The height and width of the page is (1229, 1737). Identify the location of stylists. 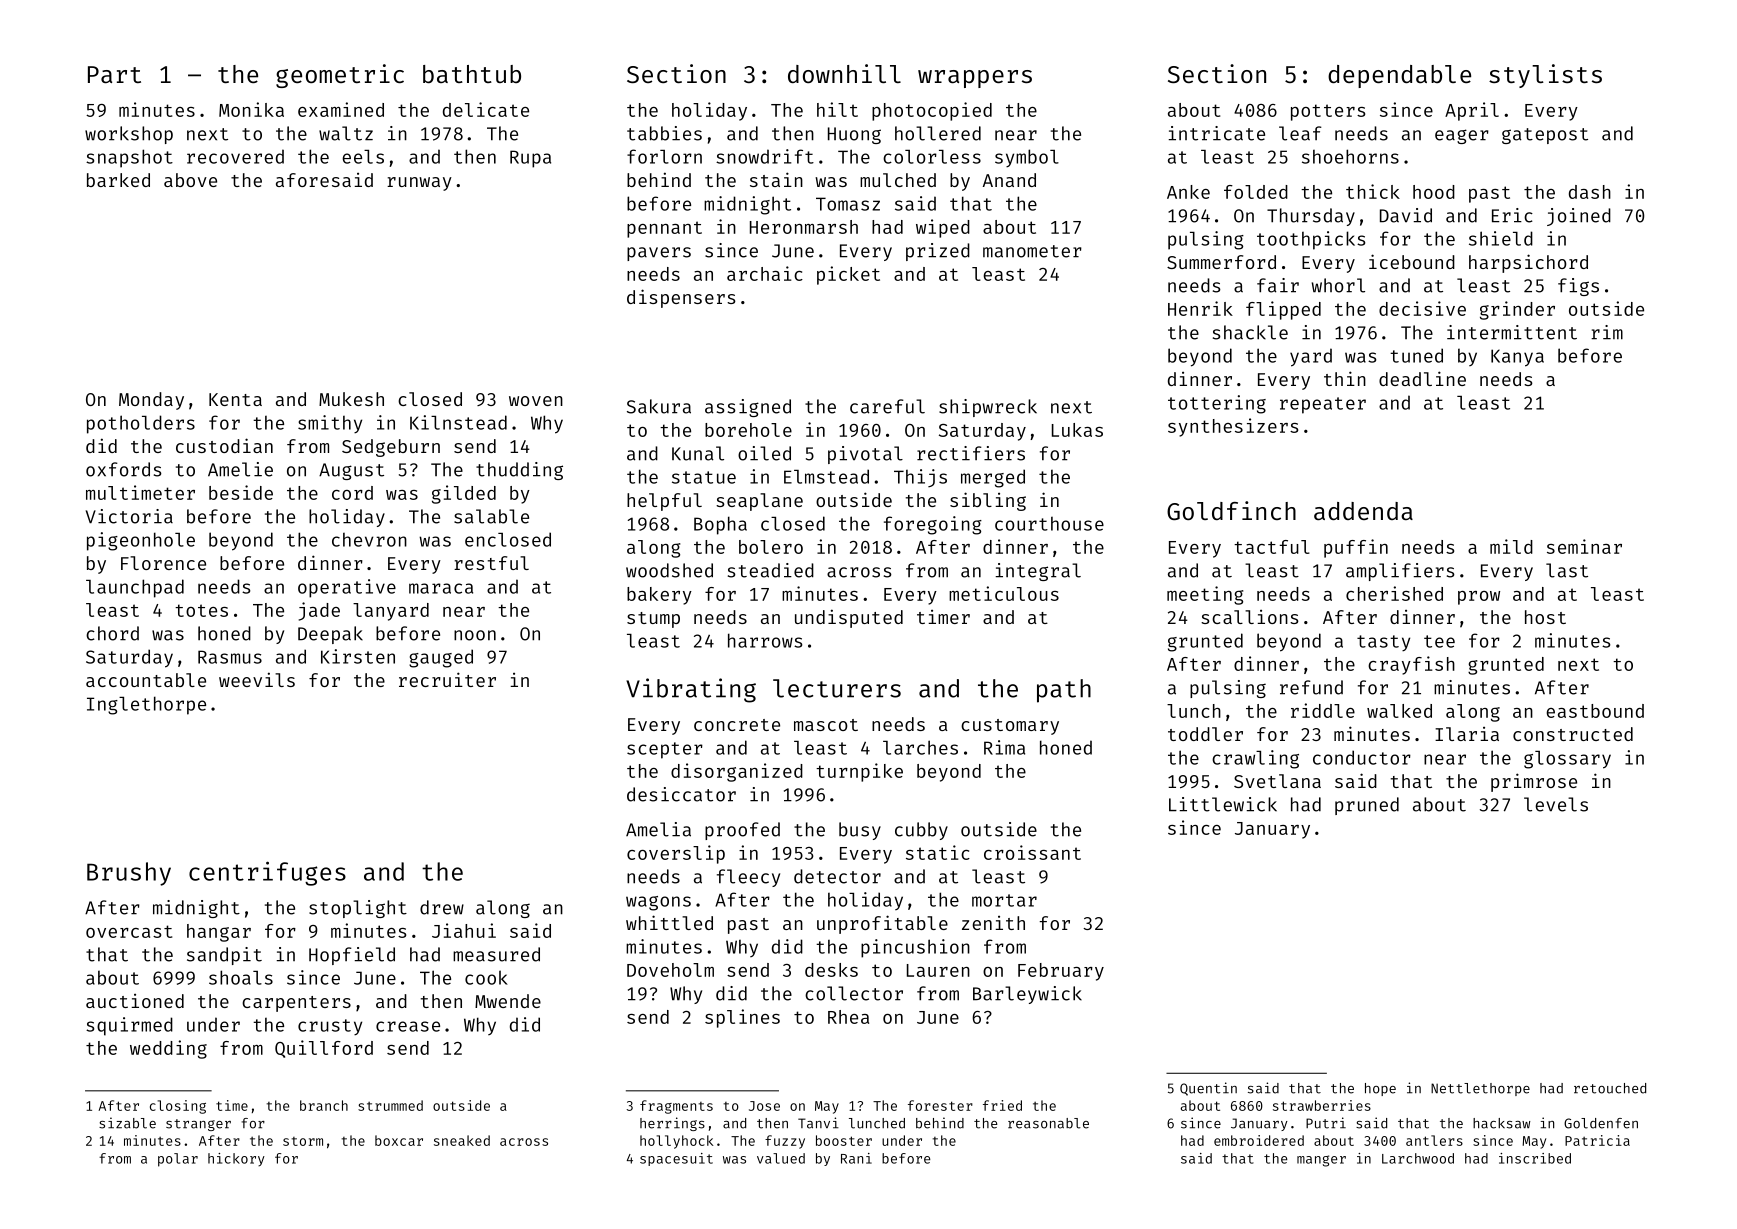
(1545, 76).
